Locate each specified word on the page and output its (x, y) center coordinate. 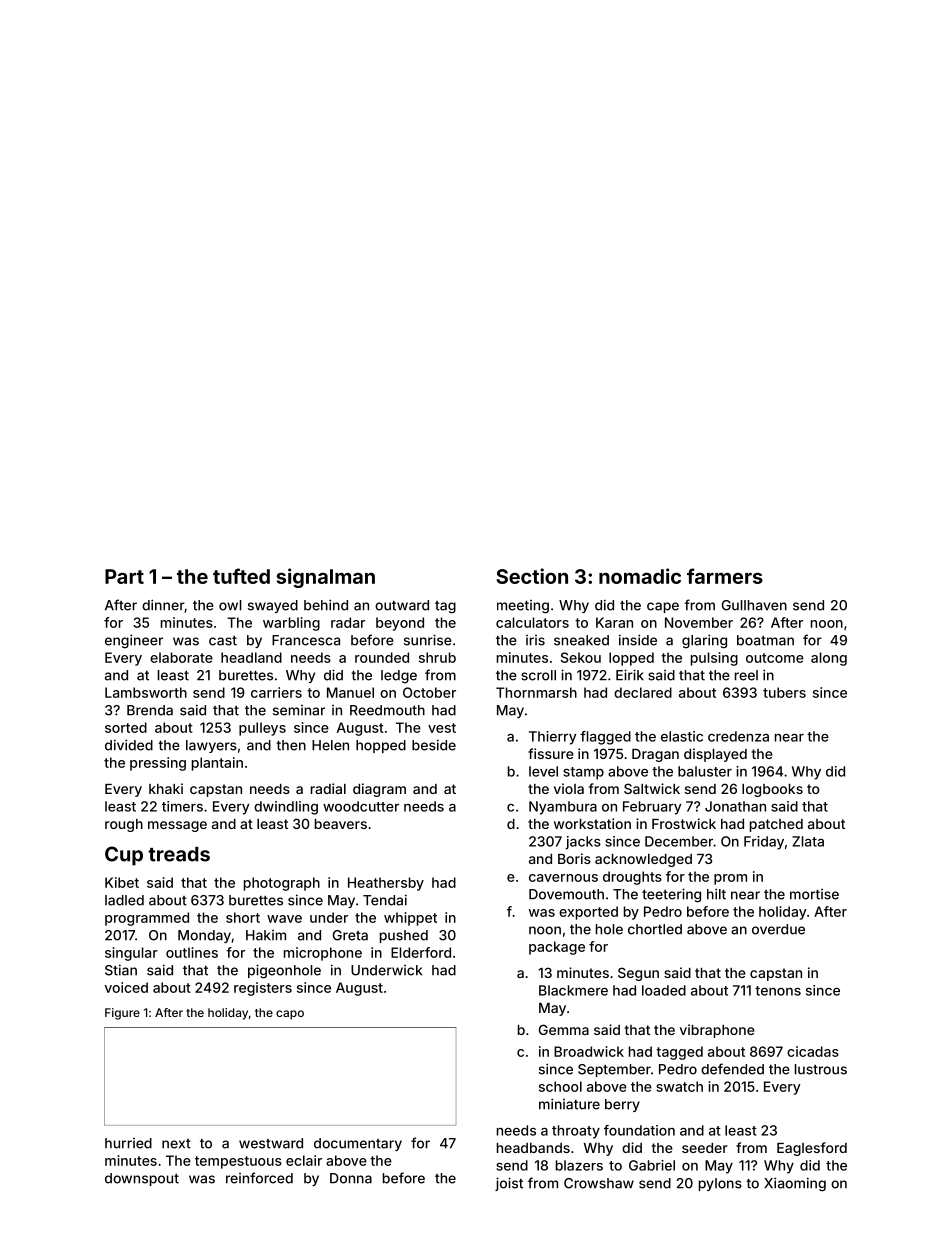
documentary (358, 1144)
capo (290, 1015)
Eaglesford (812, 1149)
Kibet (122, 882)
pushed (404, 936)
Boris (574, 858)
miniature (569, 1104)
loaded (664, 990)
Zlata (808, 841)
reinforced (259, 1178)
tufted (241, 576)
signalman (325, 578)
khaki (166, 788)
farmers (725, 576)
